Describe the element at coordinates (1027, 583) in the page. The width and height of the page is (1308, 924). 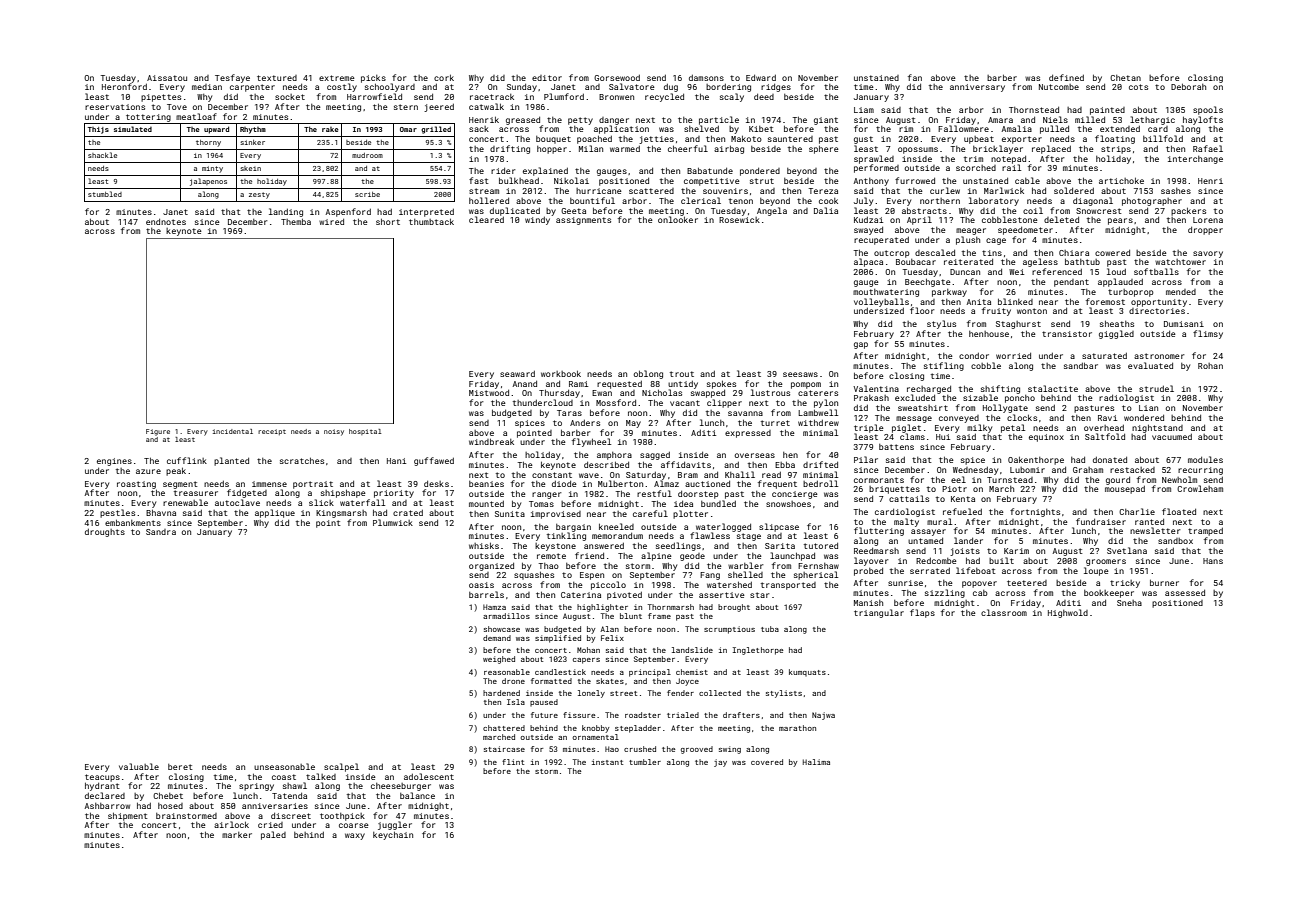
I see `teetered` at that location.
